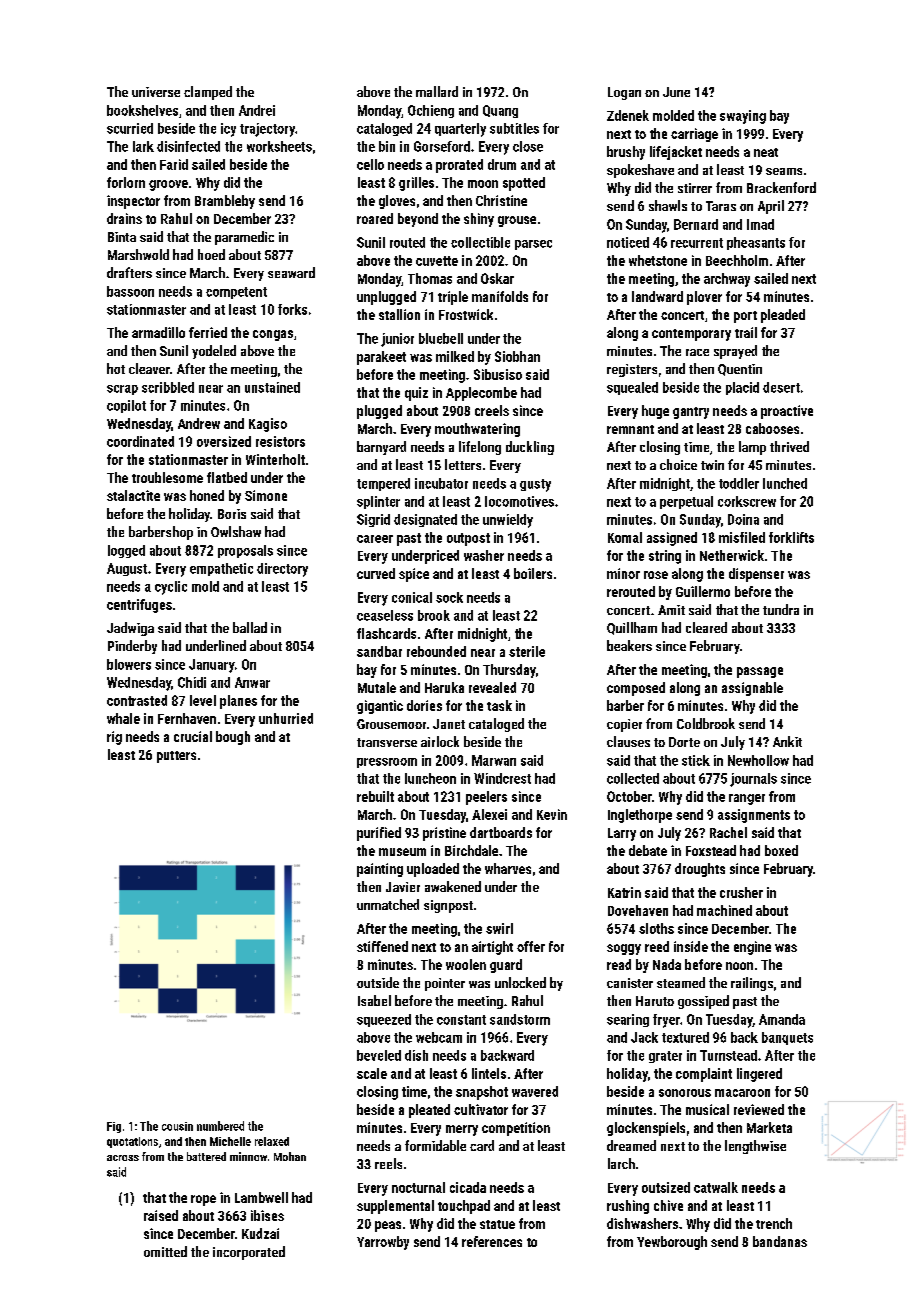  Describe the element at coordinates (220, 1126) in the document. I see `numbered` at that location.
